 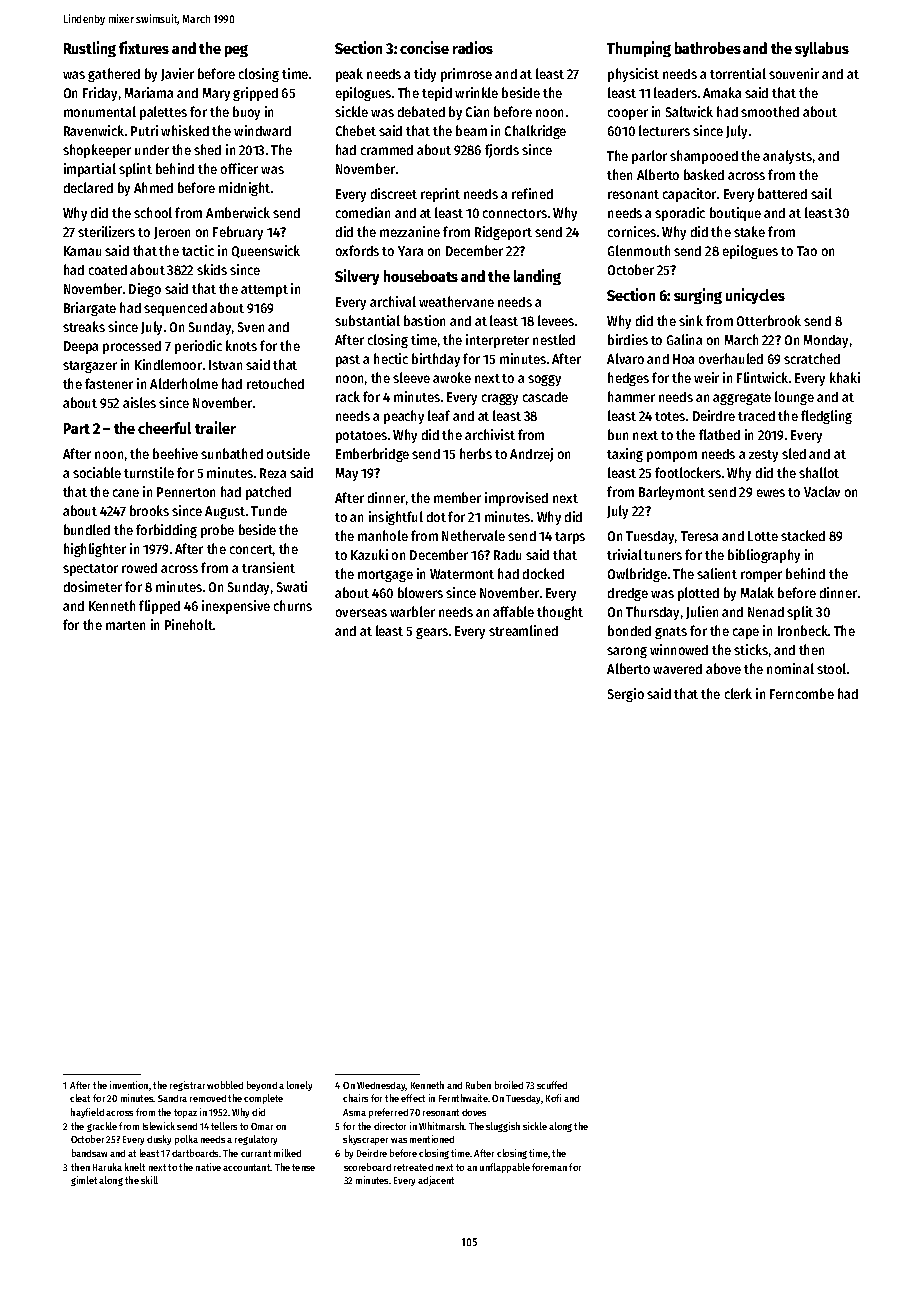 I want to click on Monday, so click(x=826, y=341).
